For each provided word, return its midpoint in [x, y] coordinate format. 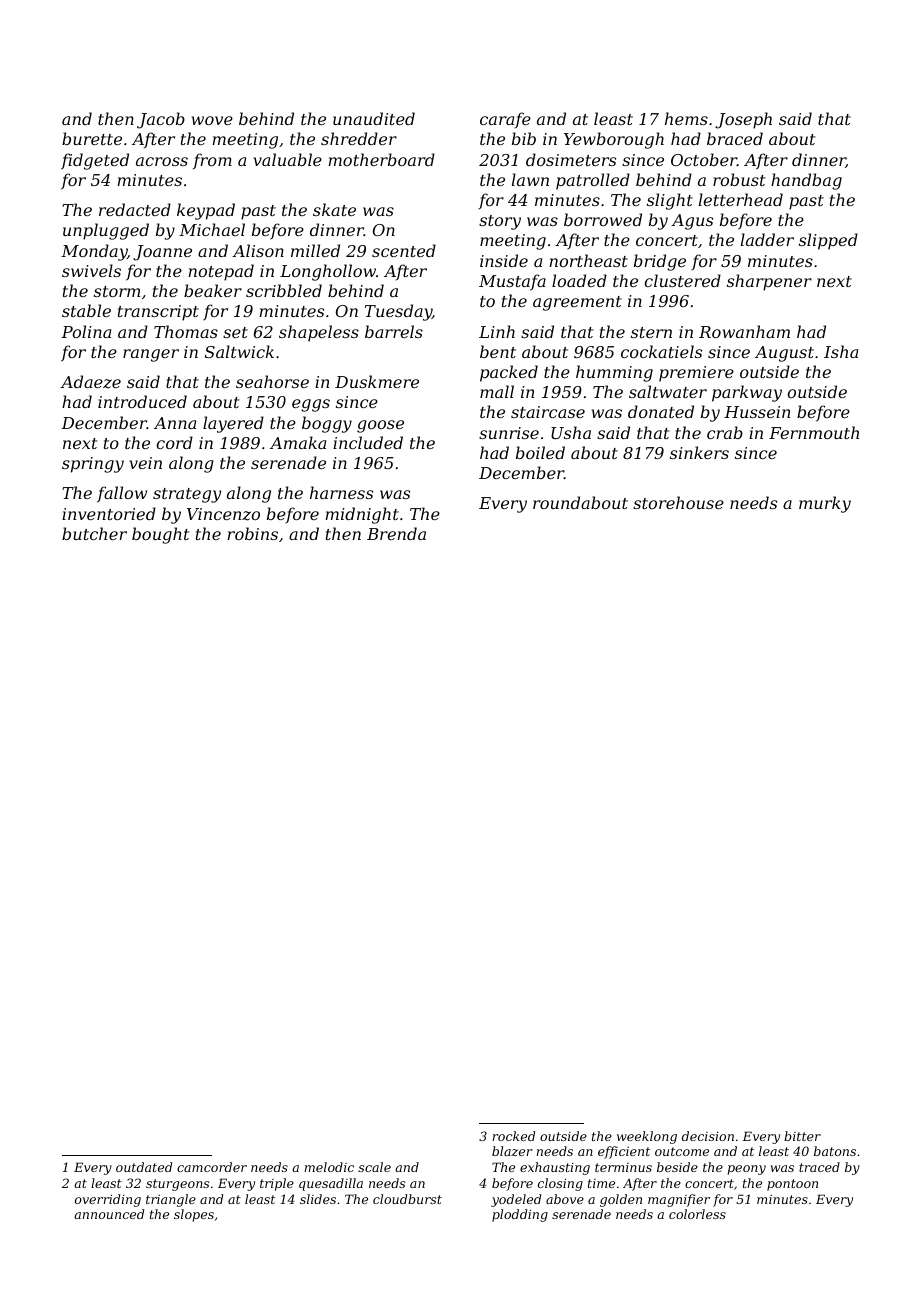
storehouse [678, 502]
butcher [94, 533]
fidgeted [95, 161]
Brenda [396, 533]
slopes [194, 1215]
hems [686, 118]
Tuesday [398, 312]
